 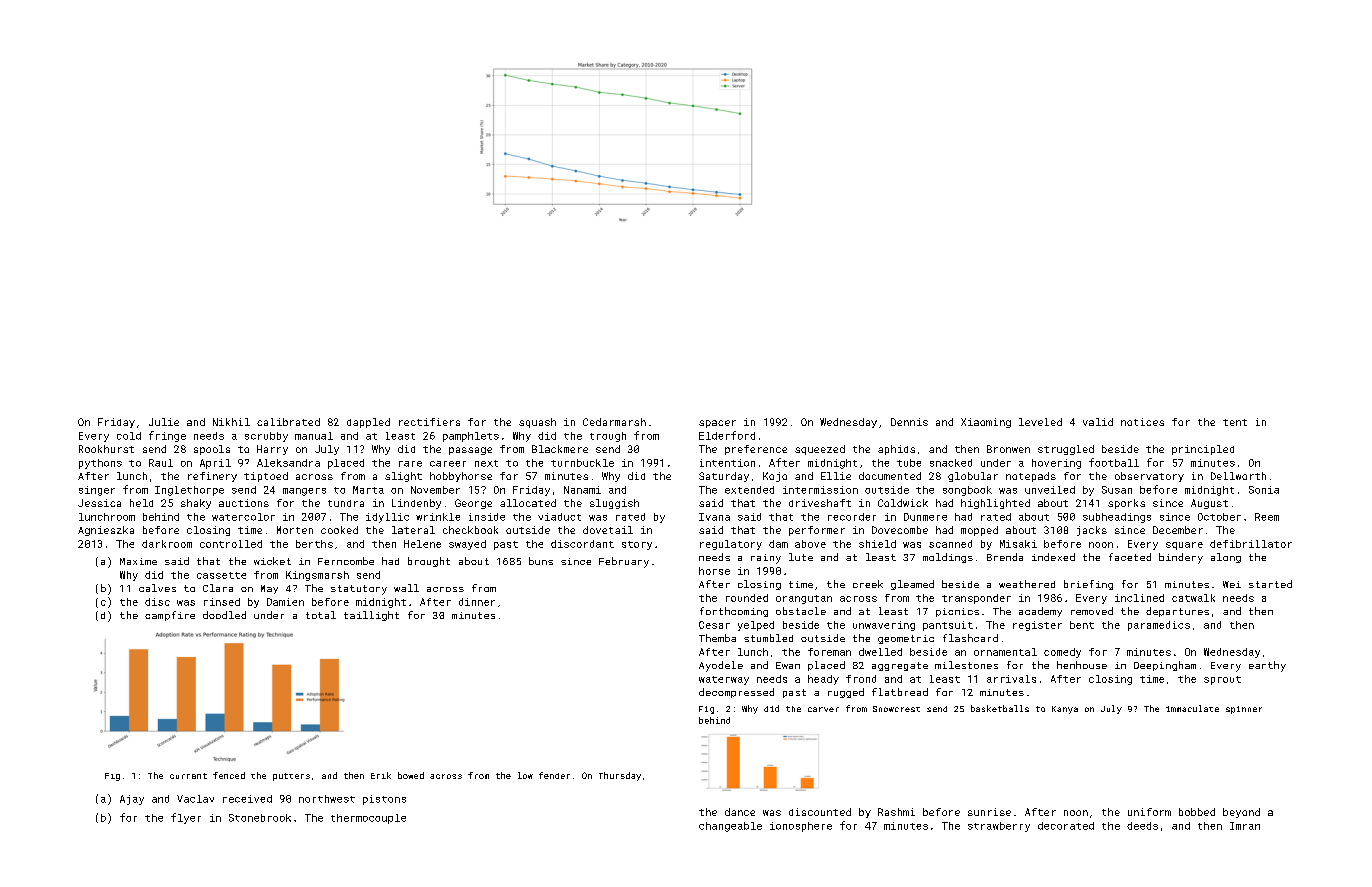 I want to click on transponder, so click(x=976, y=599).
